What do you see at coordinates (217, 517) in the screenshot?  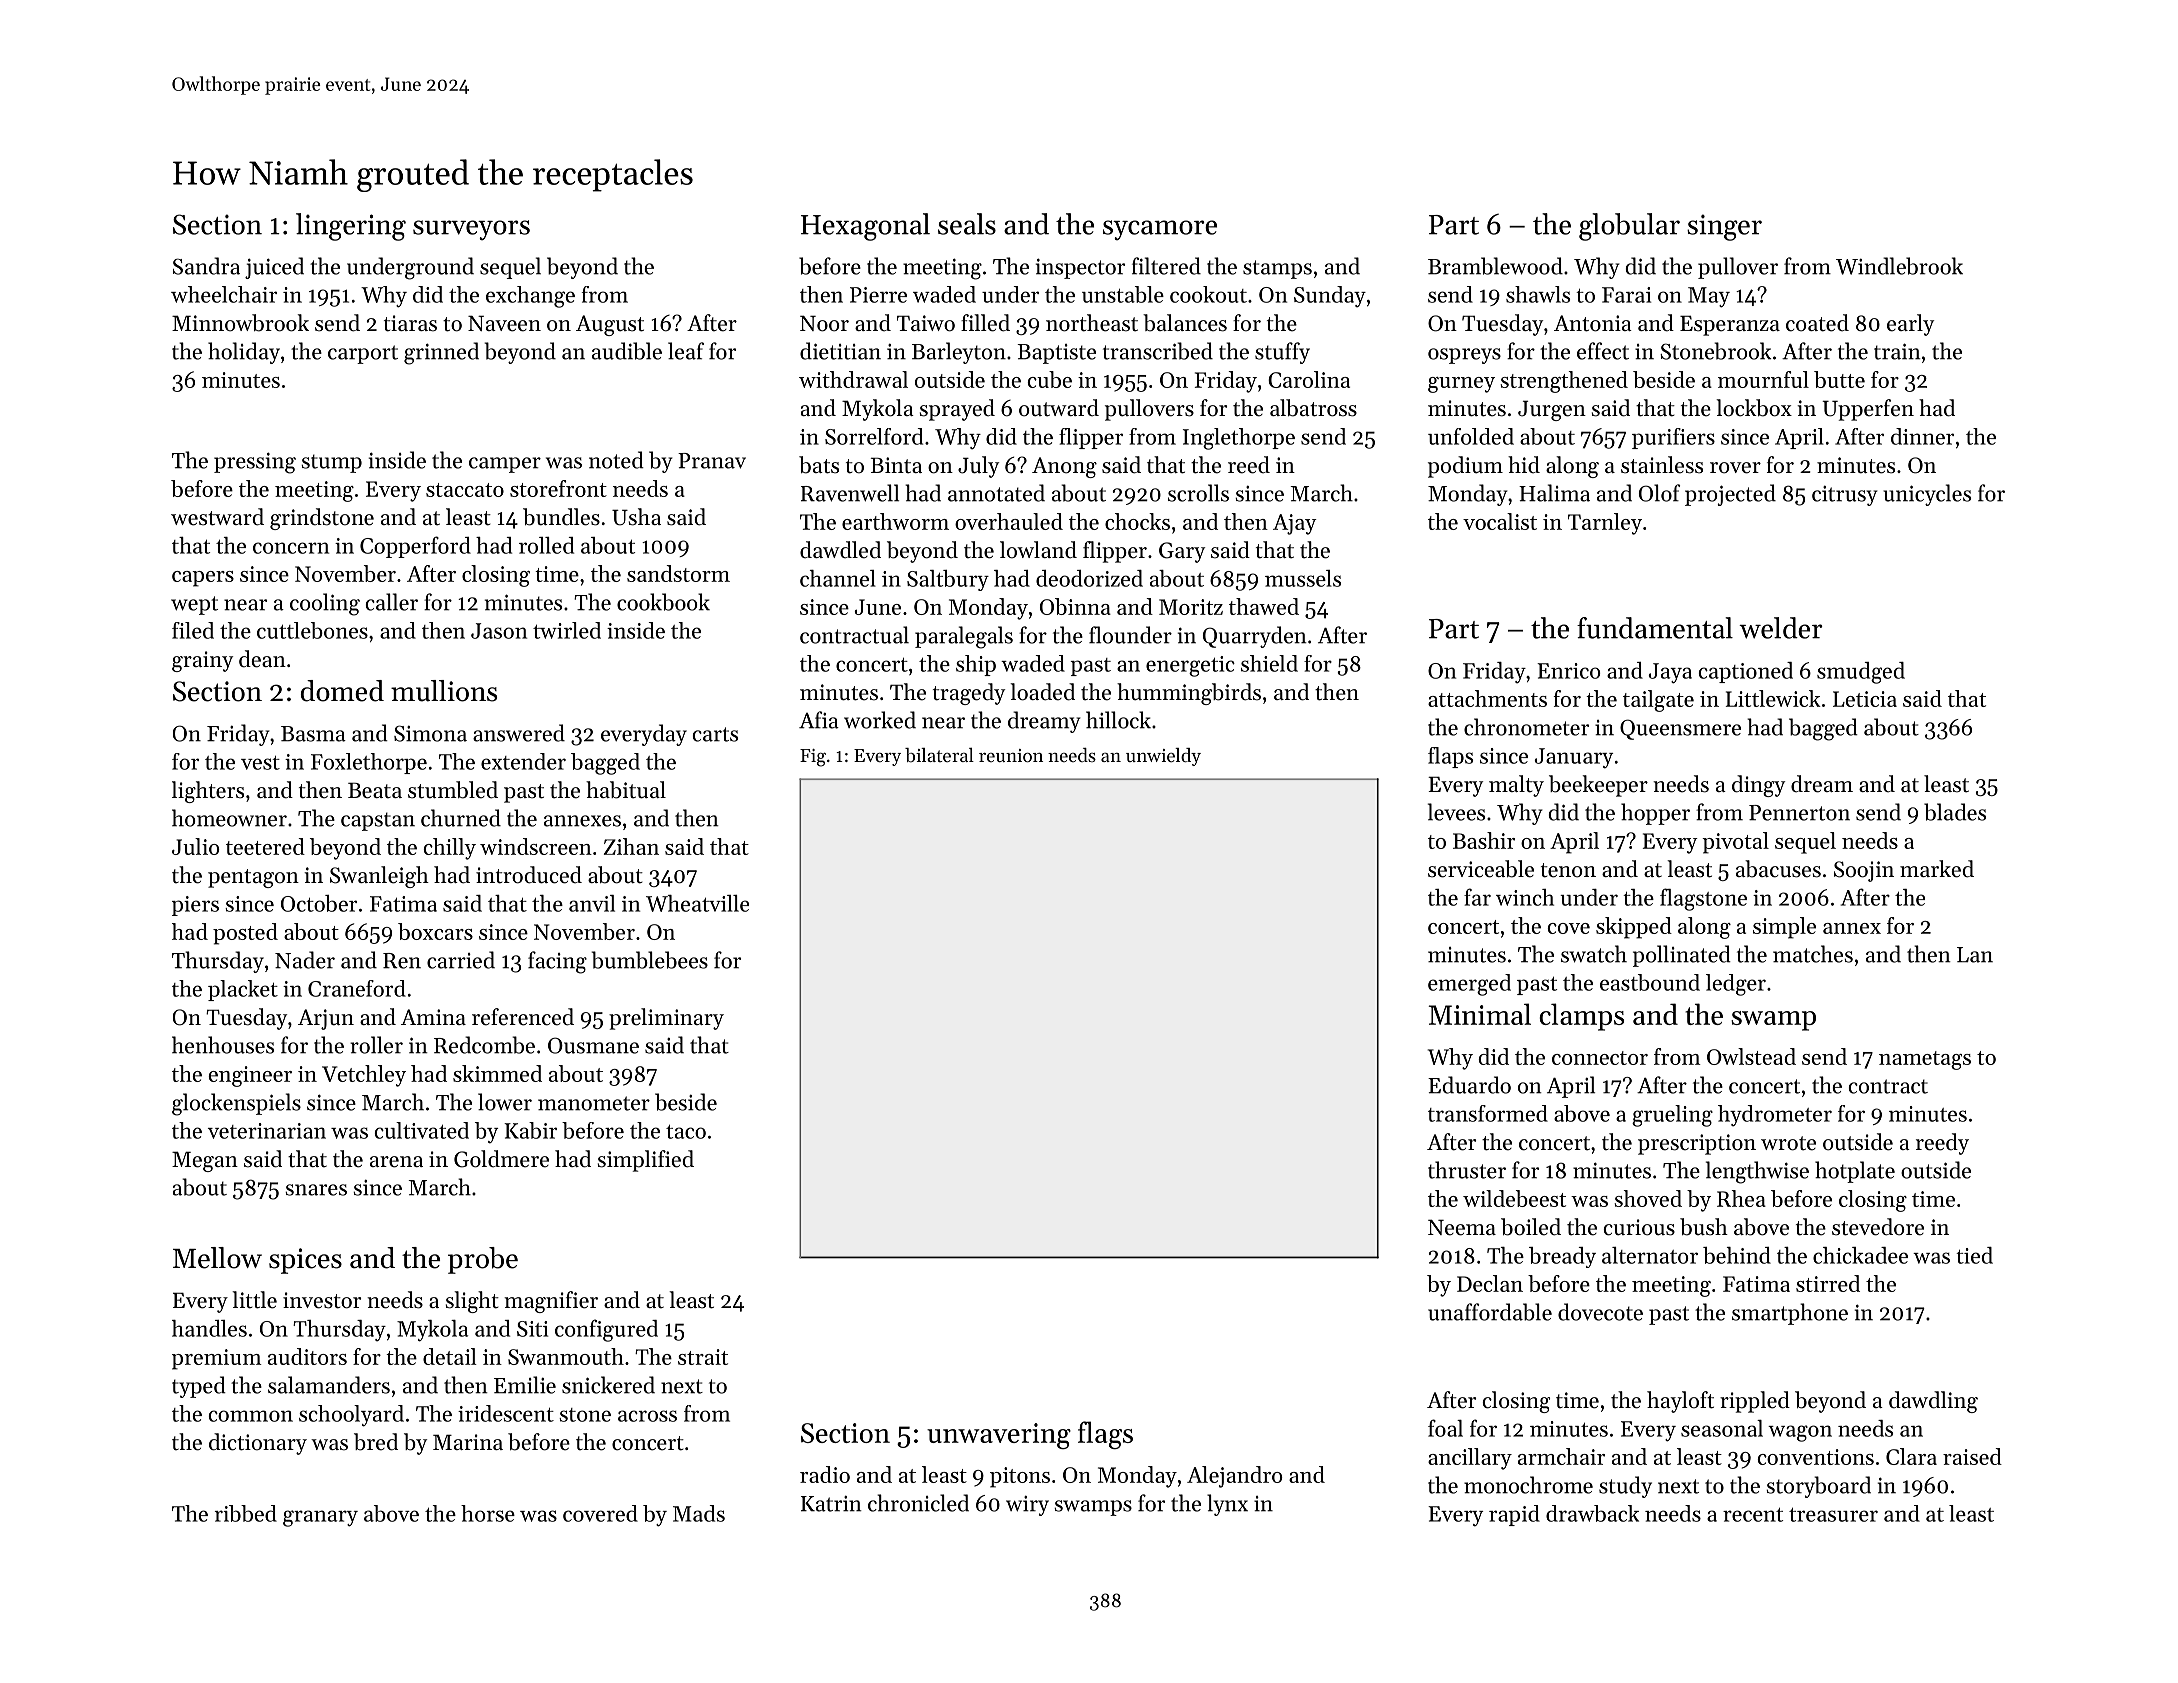 I see `westward` at bounding box center [217, 517].
